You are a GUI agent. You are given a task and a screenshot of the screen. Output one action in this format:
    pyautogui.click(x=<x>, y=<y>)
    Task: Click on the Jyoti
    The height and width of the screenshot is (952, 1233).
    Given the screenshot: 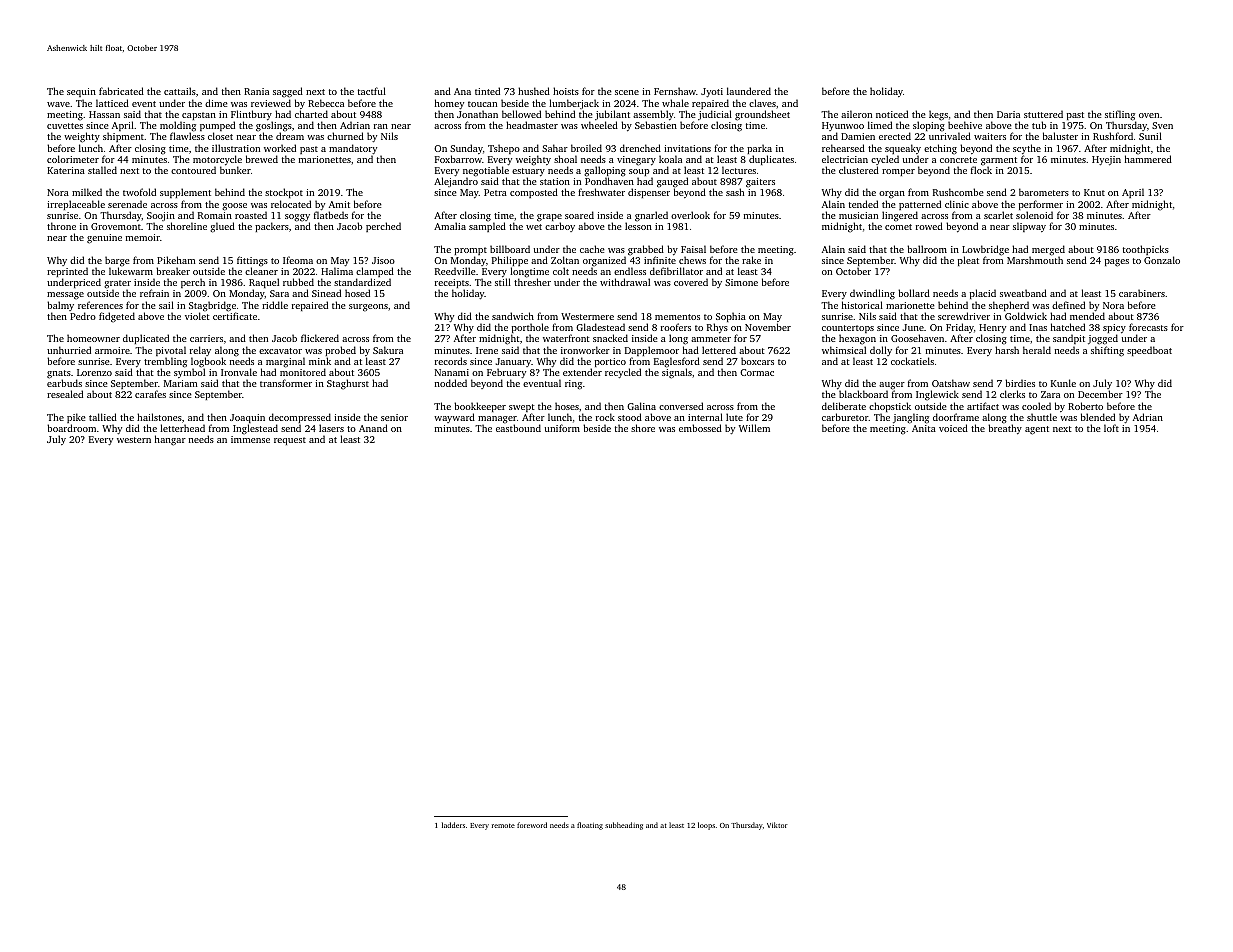 What is the action you would take?
    pyautogui.click(x=712, y=92)
